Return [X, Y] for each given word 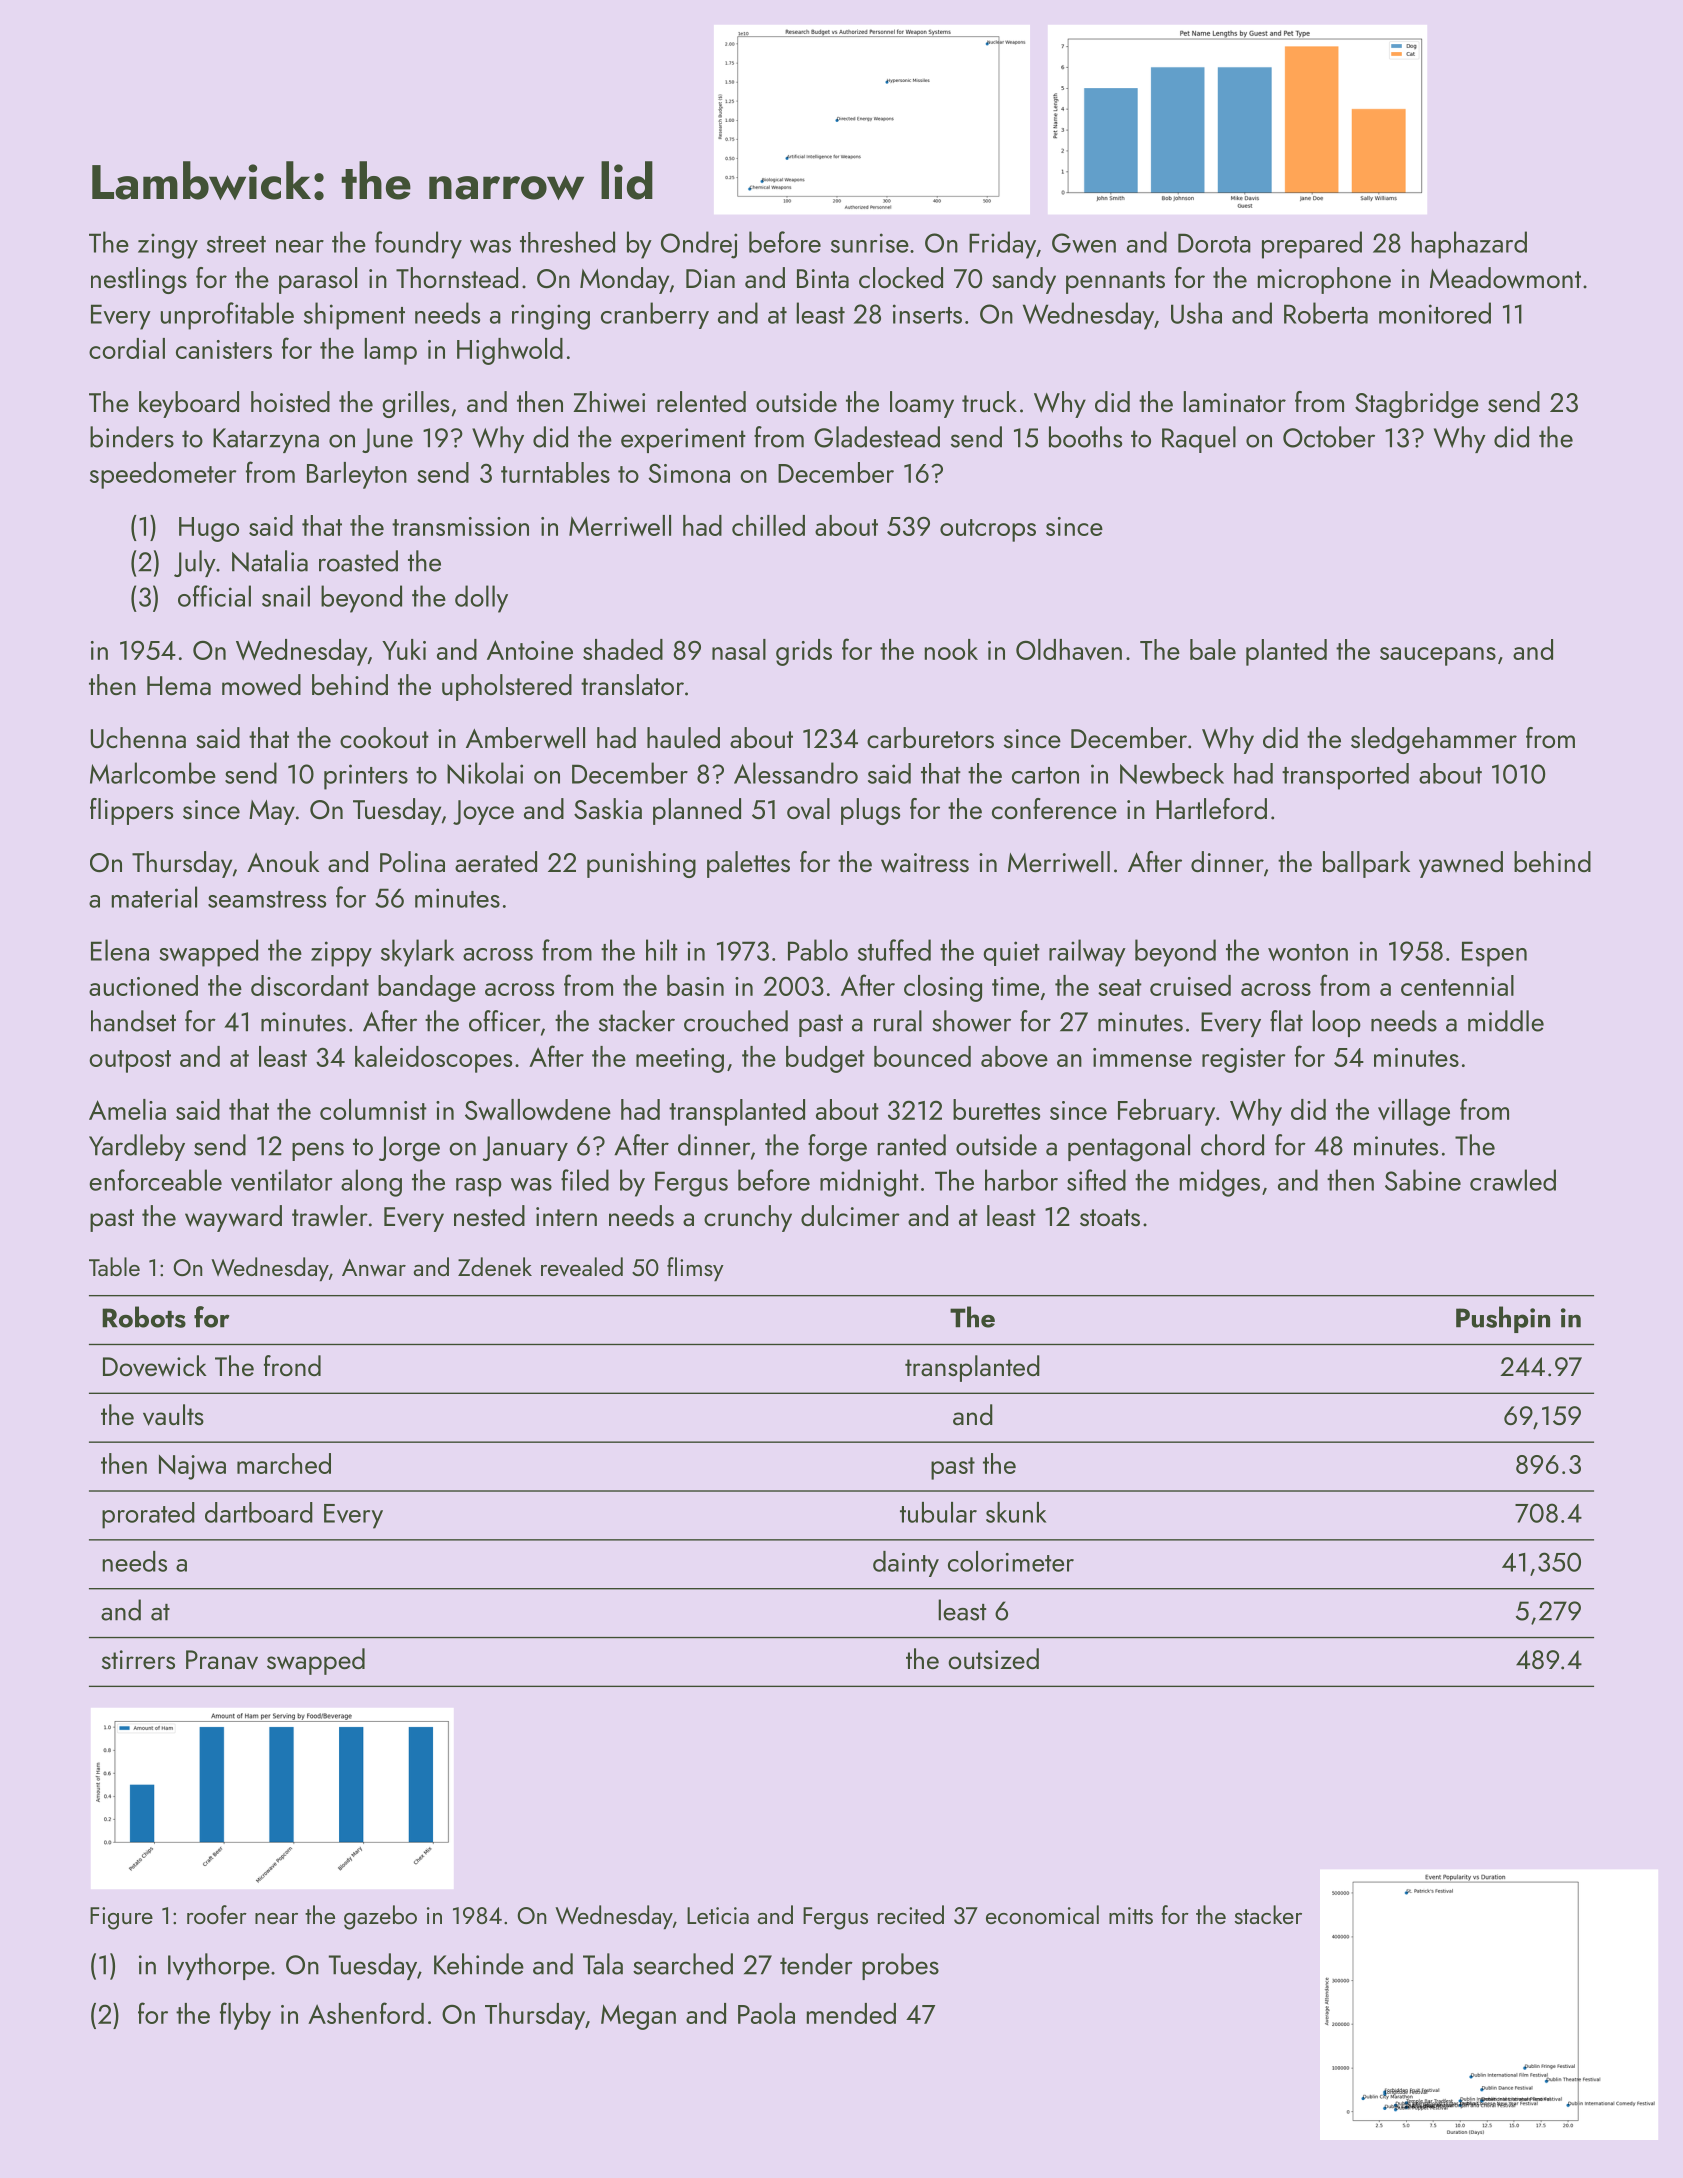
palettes [748, 864]
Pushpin [1503, 1319]
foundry [418, 245]
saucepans [1438, 656]
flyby [245, 2016]
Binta [823, 278]
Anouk [283, 861]
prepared [1312, 245]
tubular [938, 1512]
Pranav [222, 1660]
